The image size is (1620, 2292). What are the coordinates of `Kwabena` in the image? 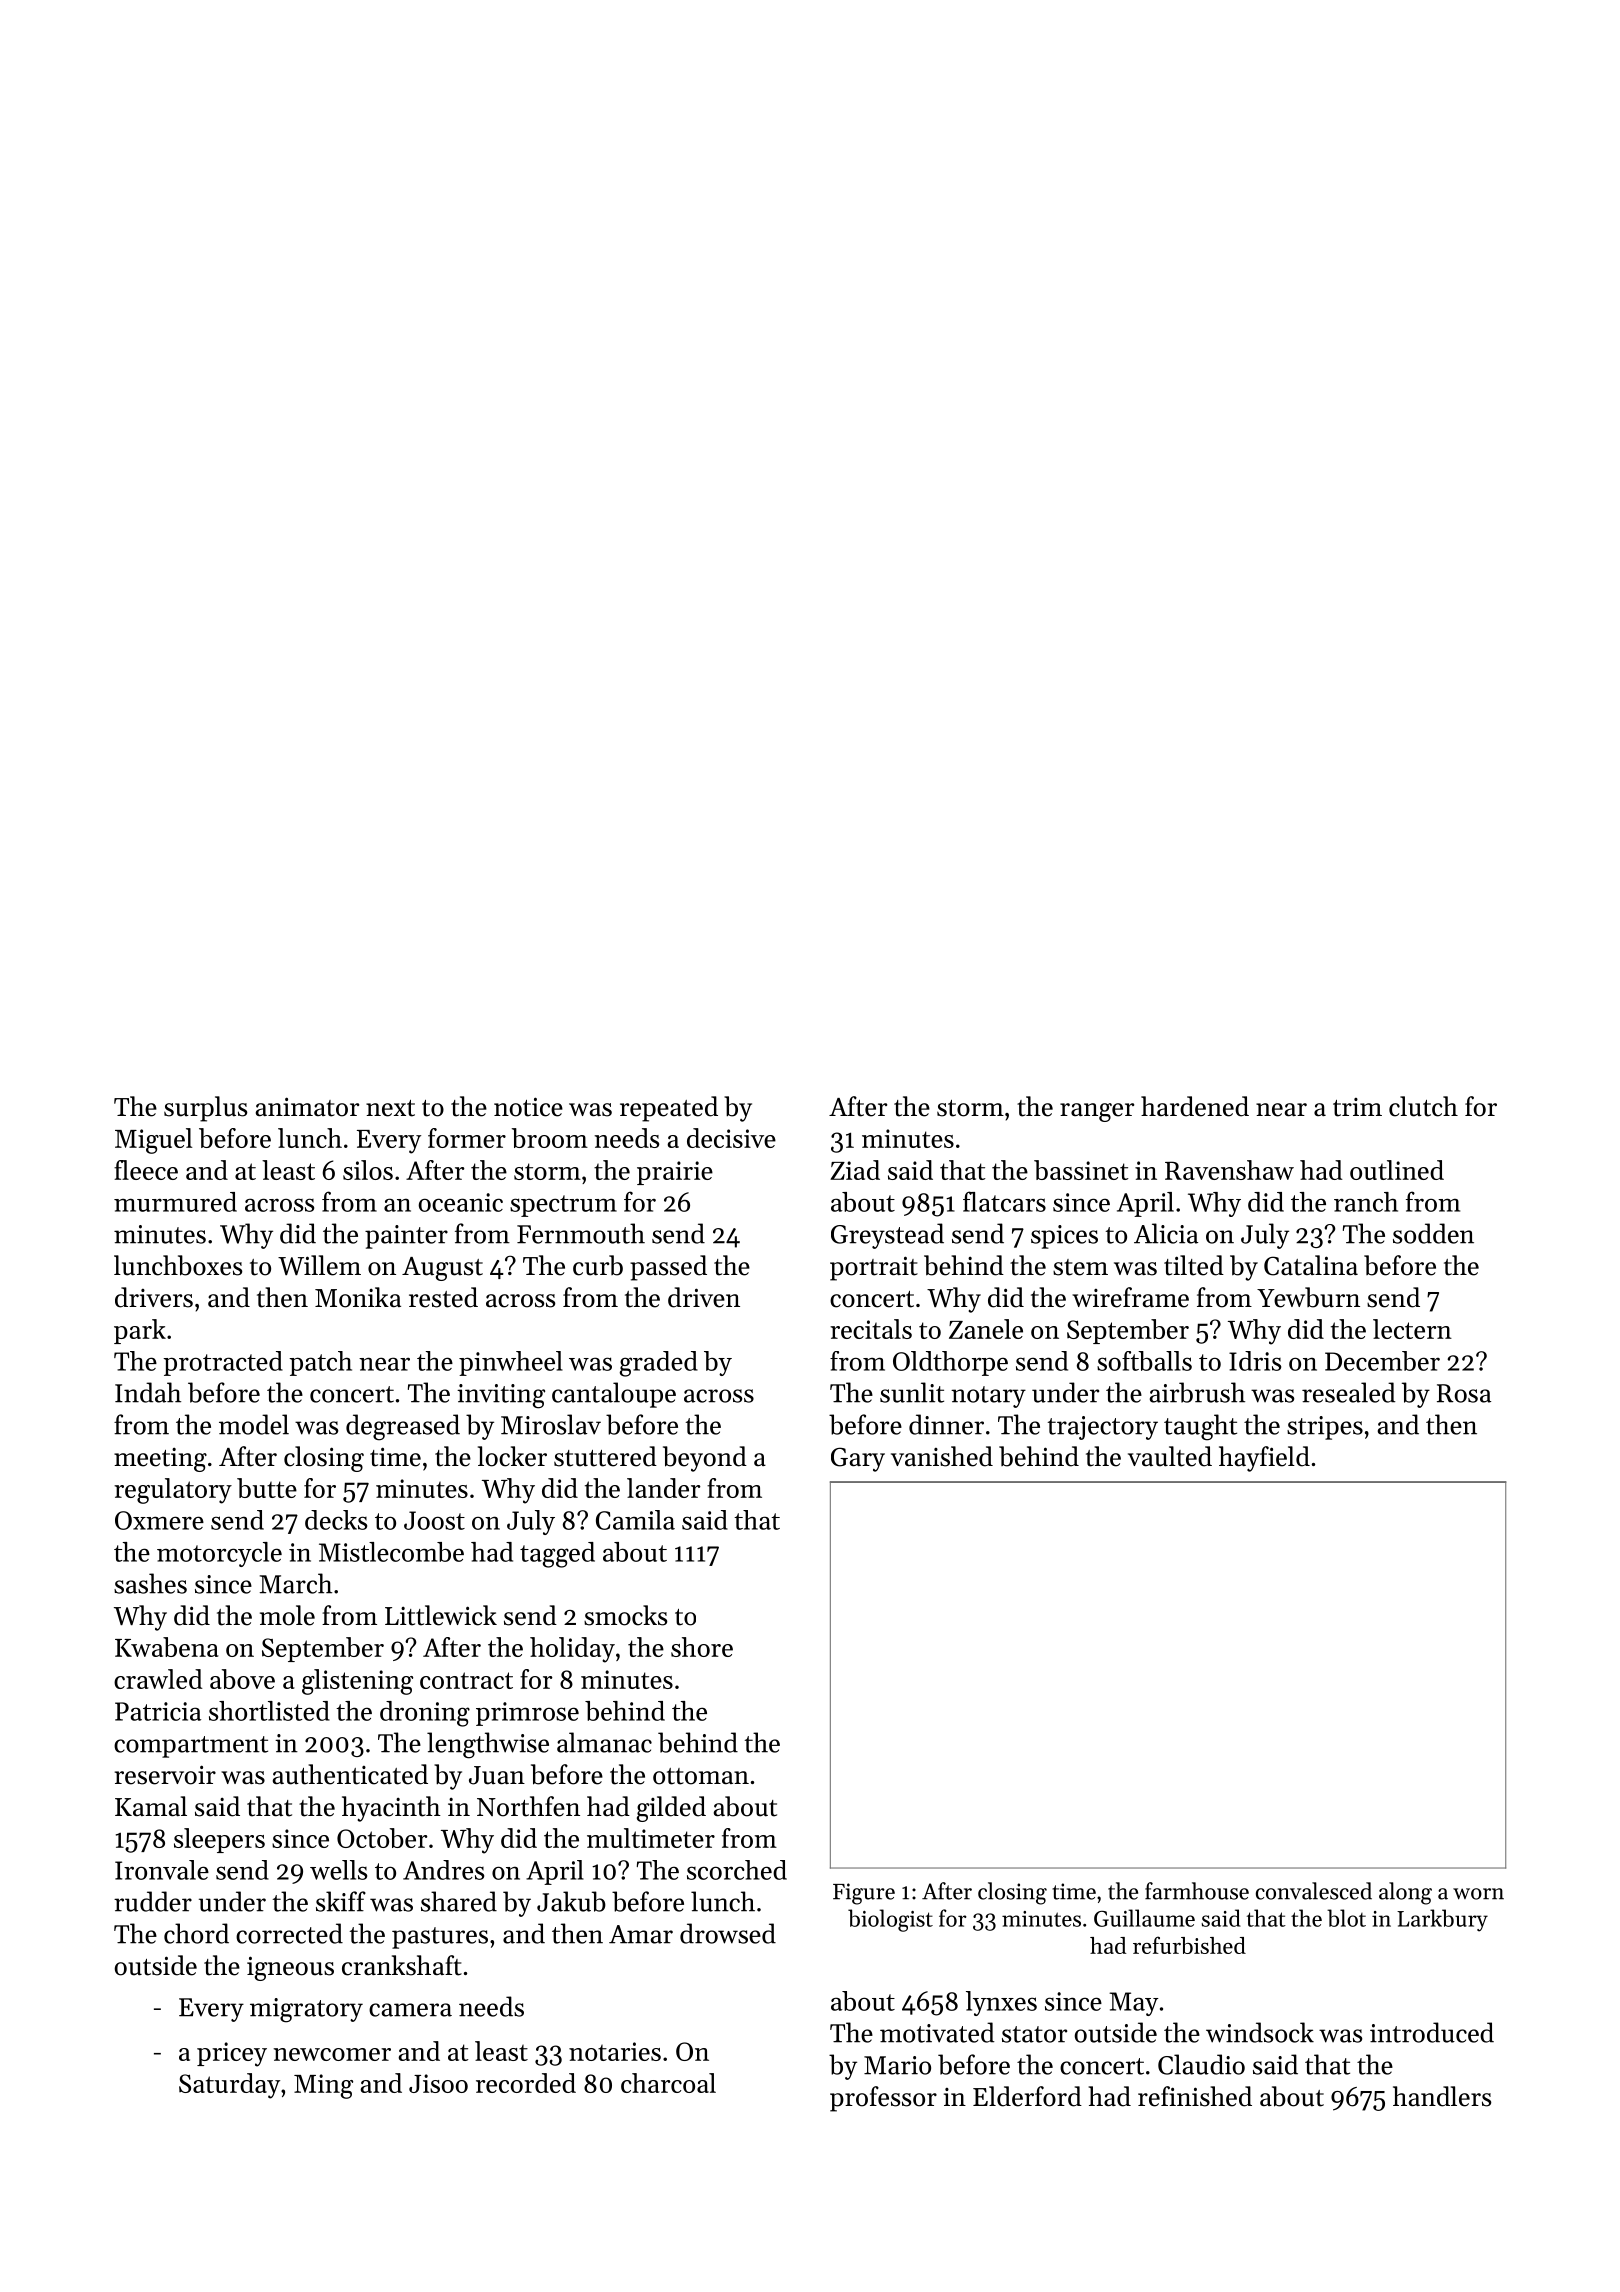 It's located at (167, 1647).
